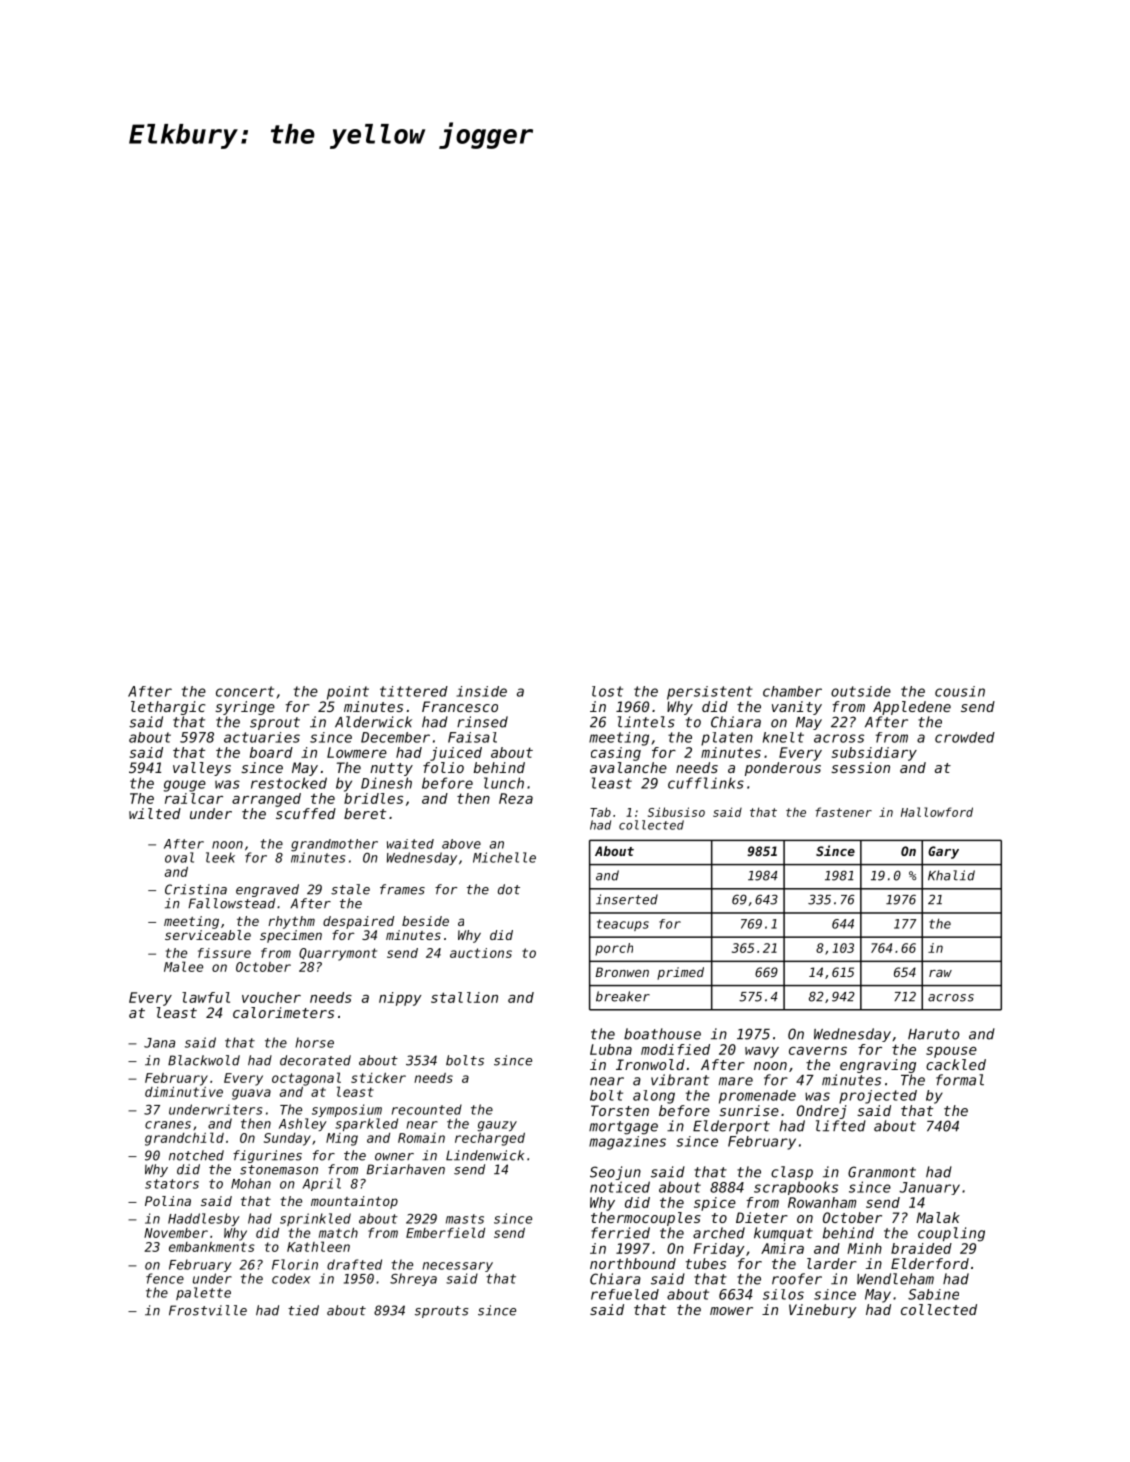  What do you see at coordinates (504, 857) in the screenshot?
I see `Michelle` at bounding box center [504, 857].
